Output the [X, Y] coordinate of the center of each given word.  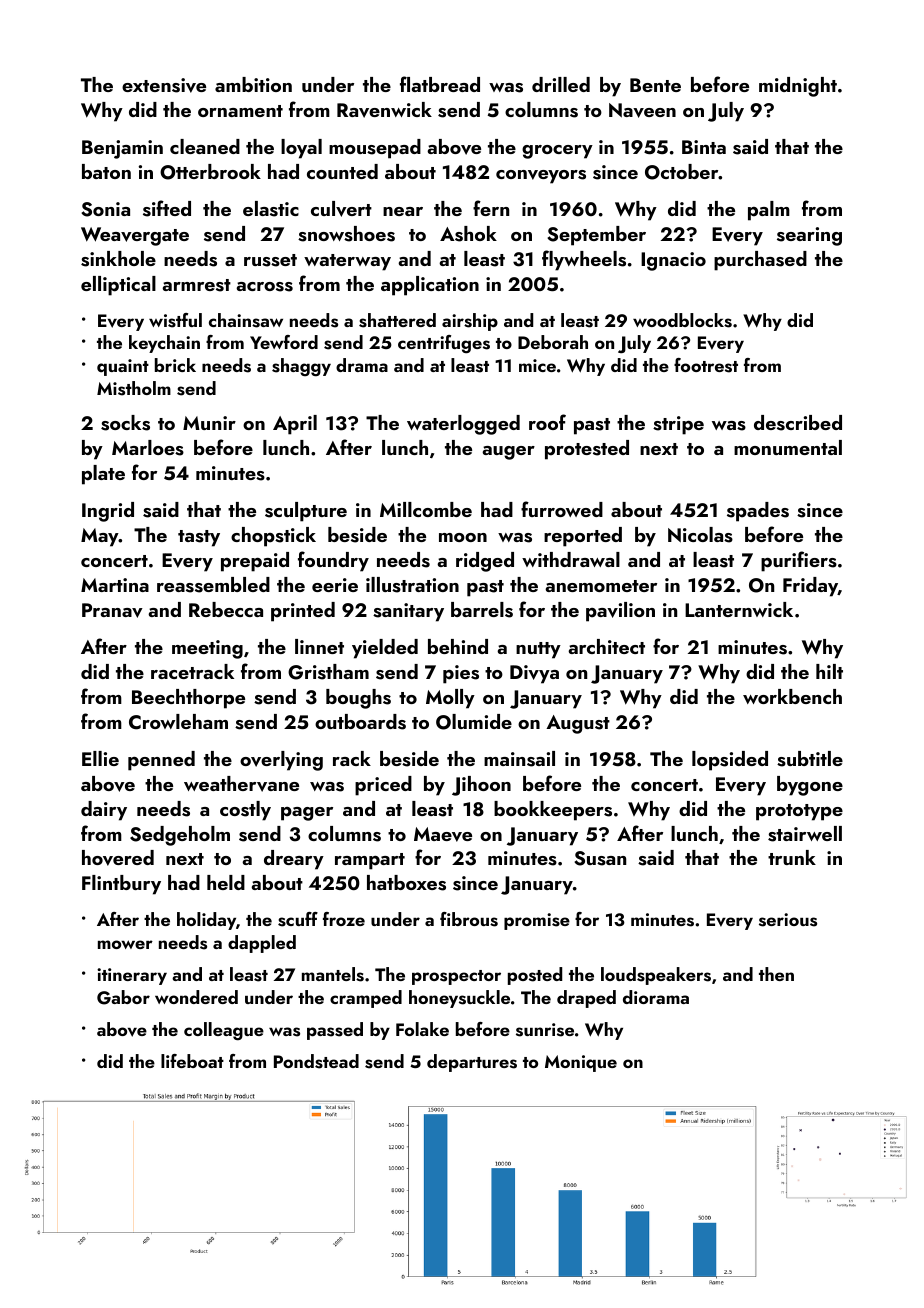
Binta [704, 147]
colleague [224, 1031]
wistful [175, 320]
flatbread [440, 84]
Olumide [474, 722]
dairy [104, 811]
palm [769, 211]
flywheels [584, 260]
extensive [164, 85]
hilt [829, 671]
